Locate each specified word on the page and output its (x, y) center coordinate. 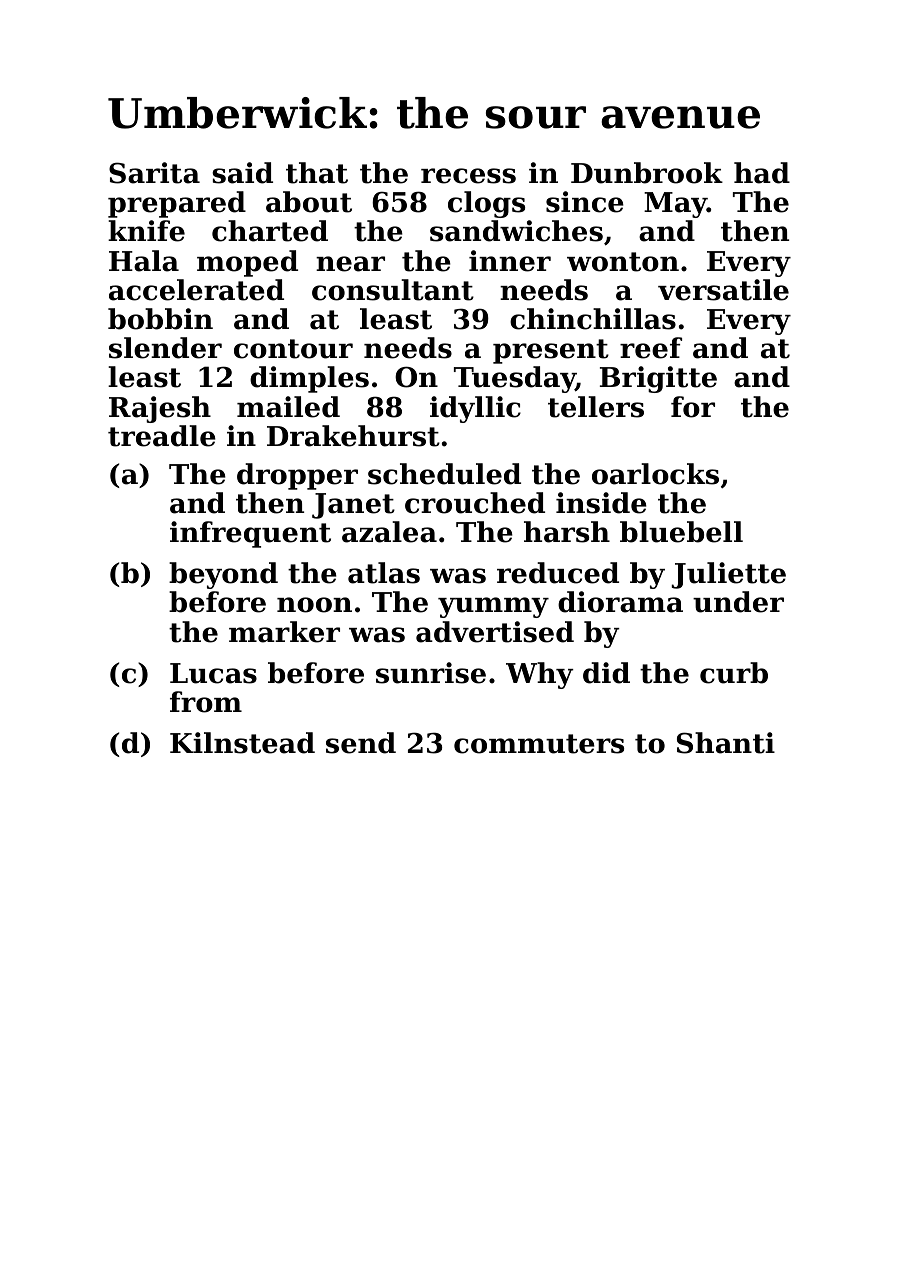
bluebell (681, 532)
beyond (223, 575)
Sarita (154, 173)
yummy (493, 607)
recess (468, 176)
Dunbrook (647, 173)
